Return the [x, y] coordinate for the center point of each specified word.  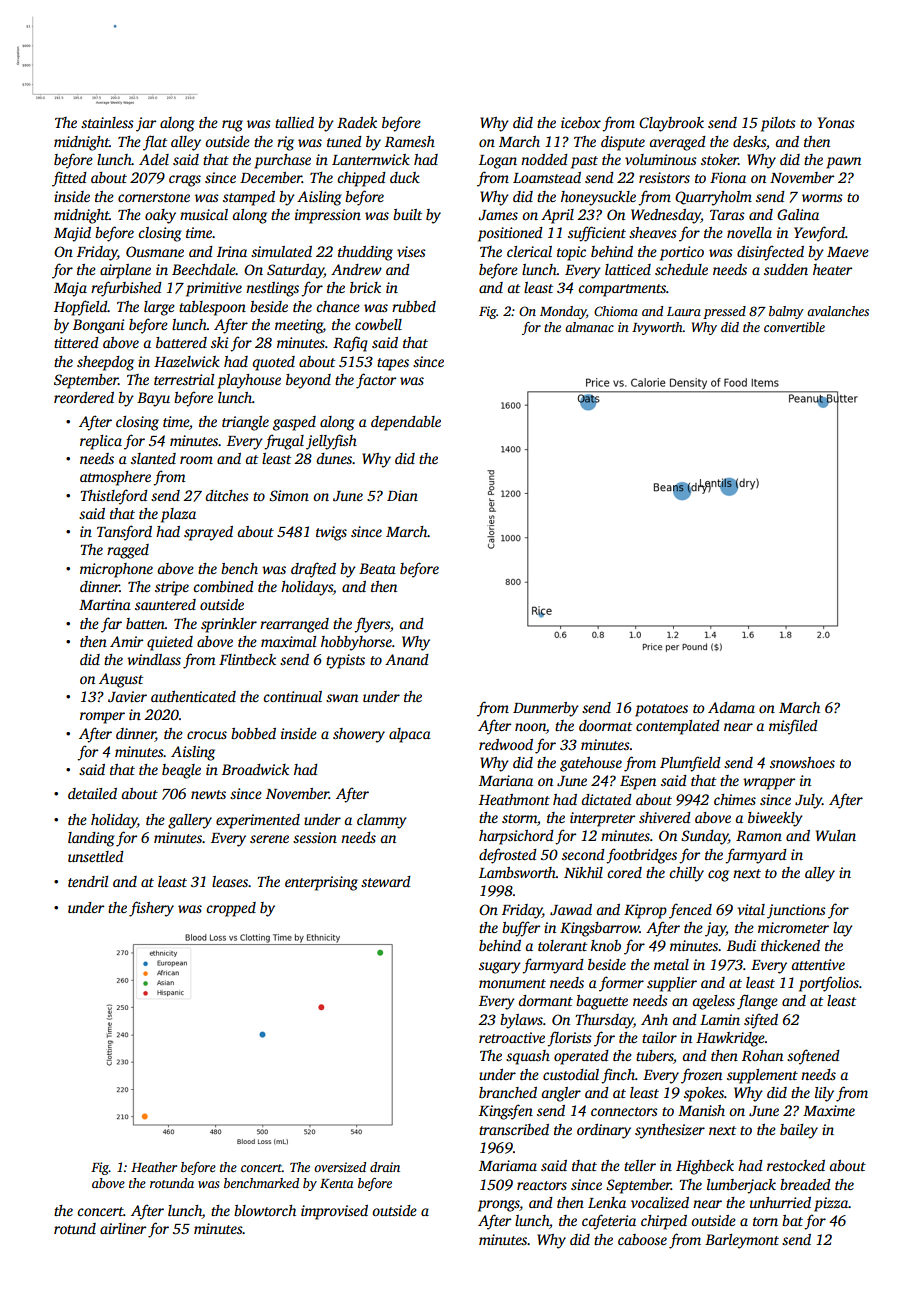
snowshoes [802, 762]
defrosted [508, 856]
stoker [719, 159]
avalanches [838, 311]
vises [411, 251]
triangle [245, 423]
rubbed [414, 306]
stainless [107, 122]
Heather [154, 1167]
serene [269, 839]
